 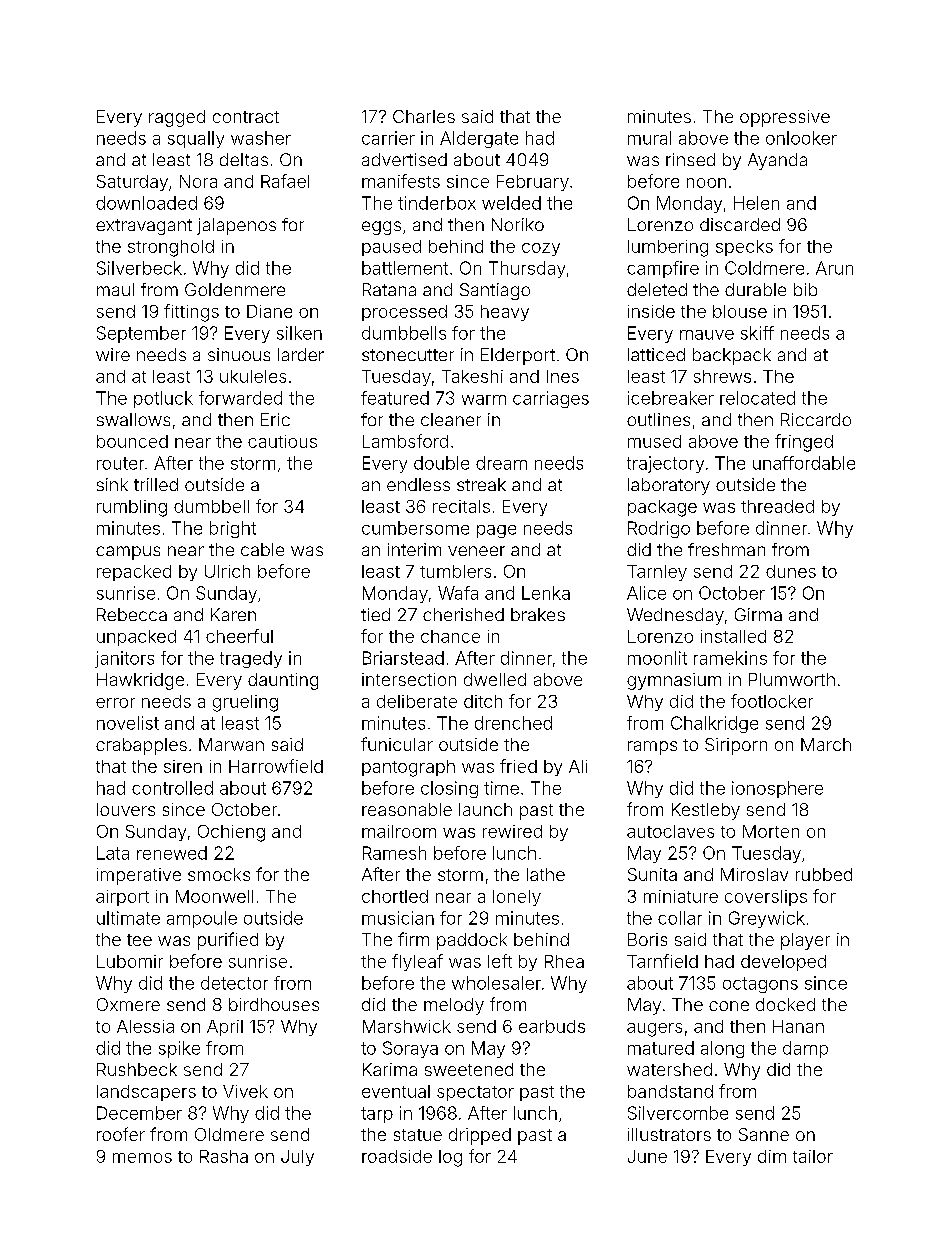 What do you see at coordinates (813, 1156) in the image?
I see `tailor` at bounding box center [813, 1156].
